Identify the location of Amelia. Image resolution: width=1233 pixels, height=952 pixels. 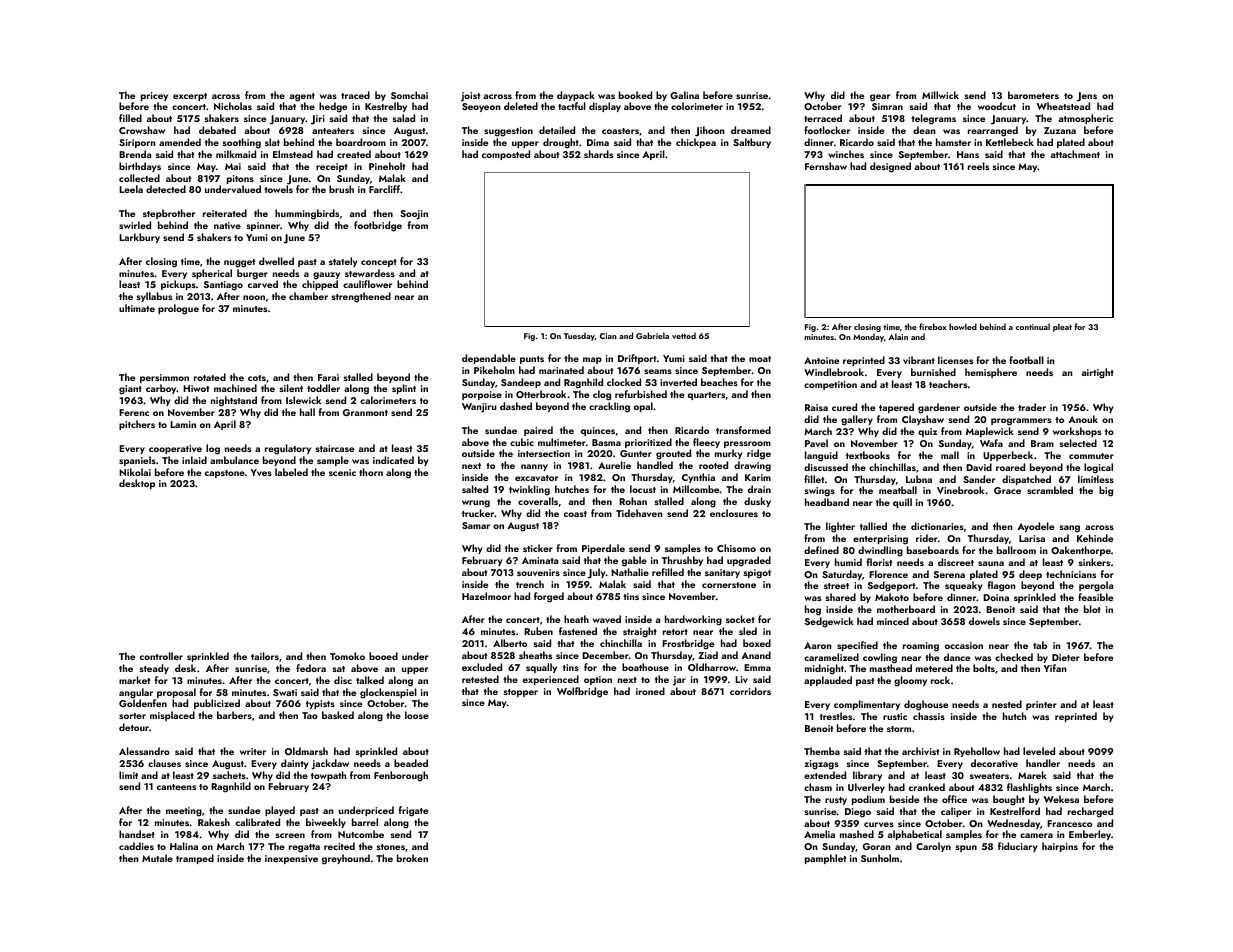
(819, 834).
